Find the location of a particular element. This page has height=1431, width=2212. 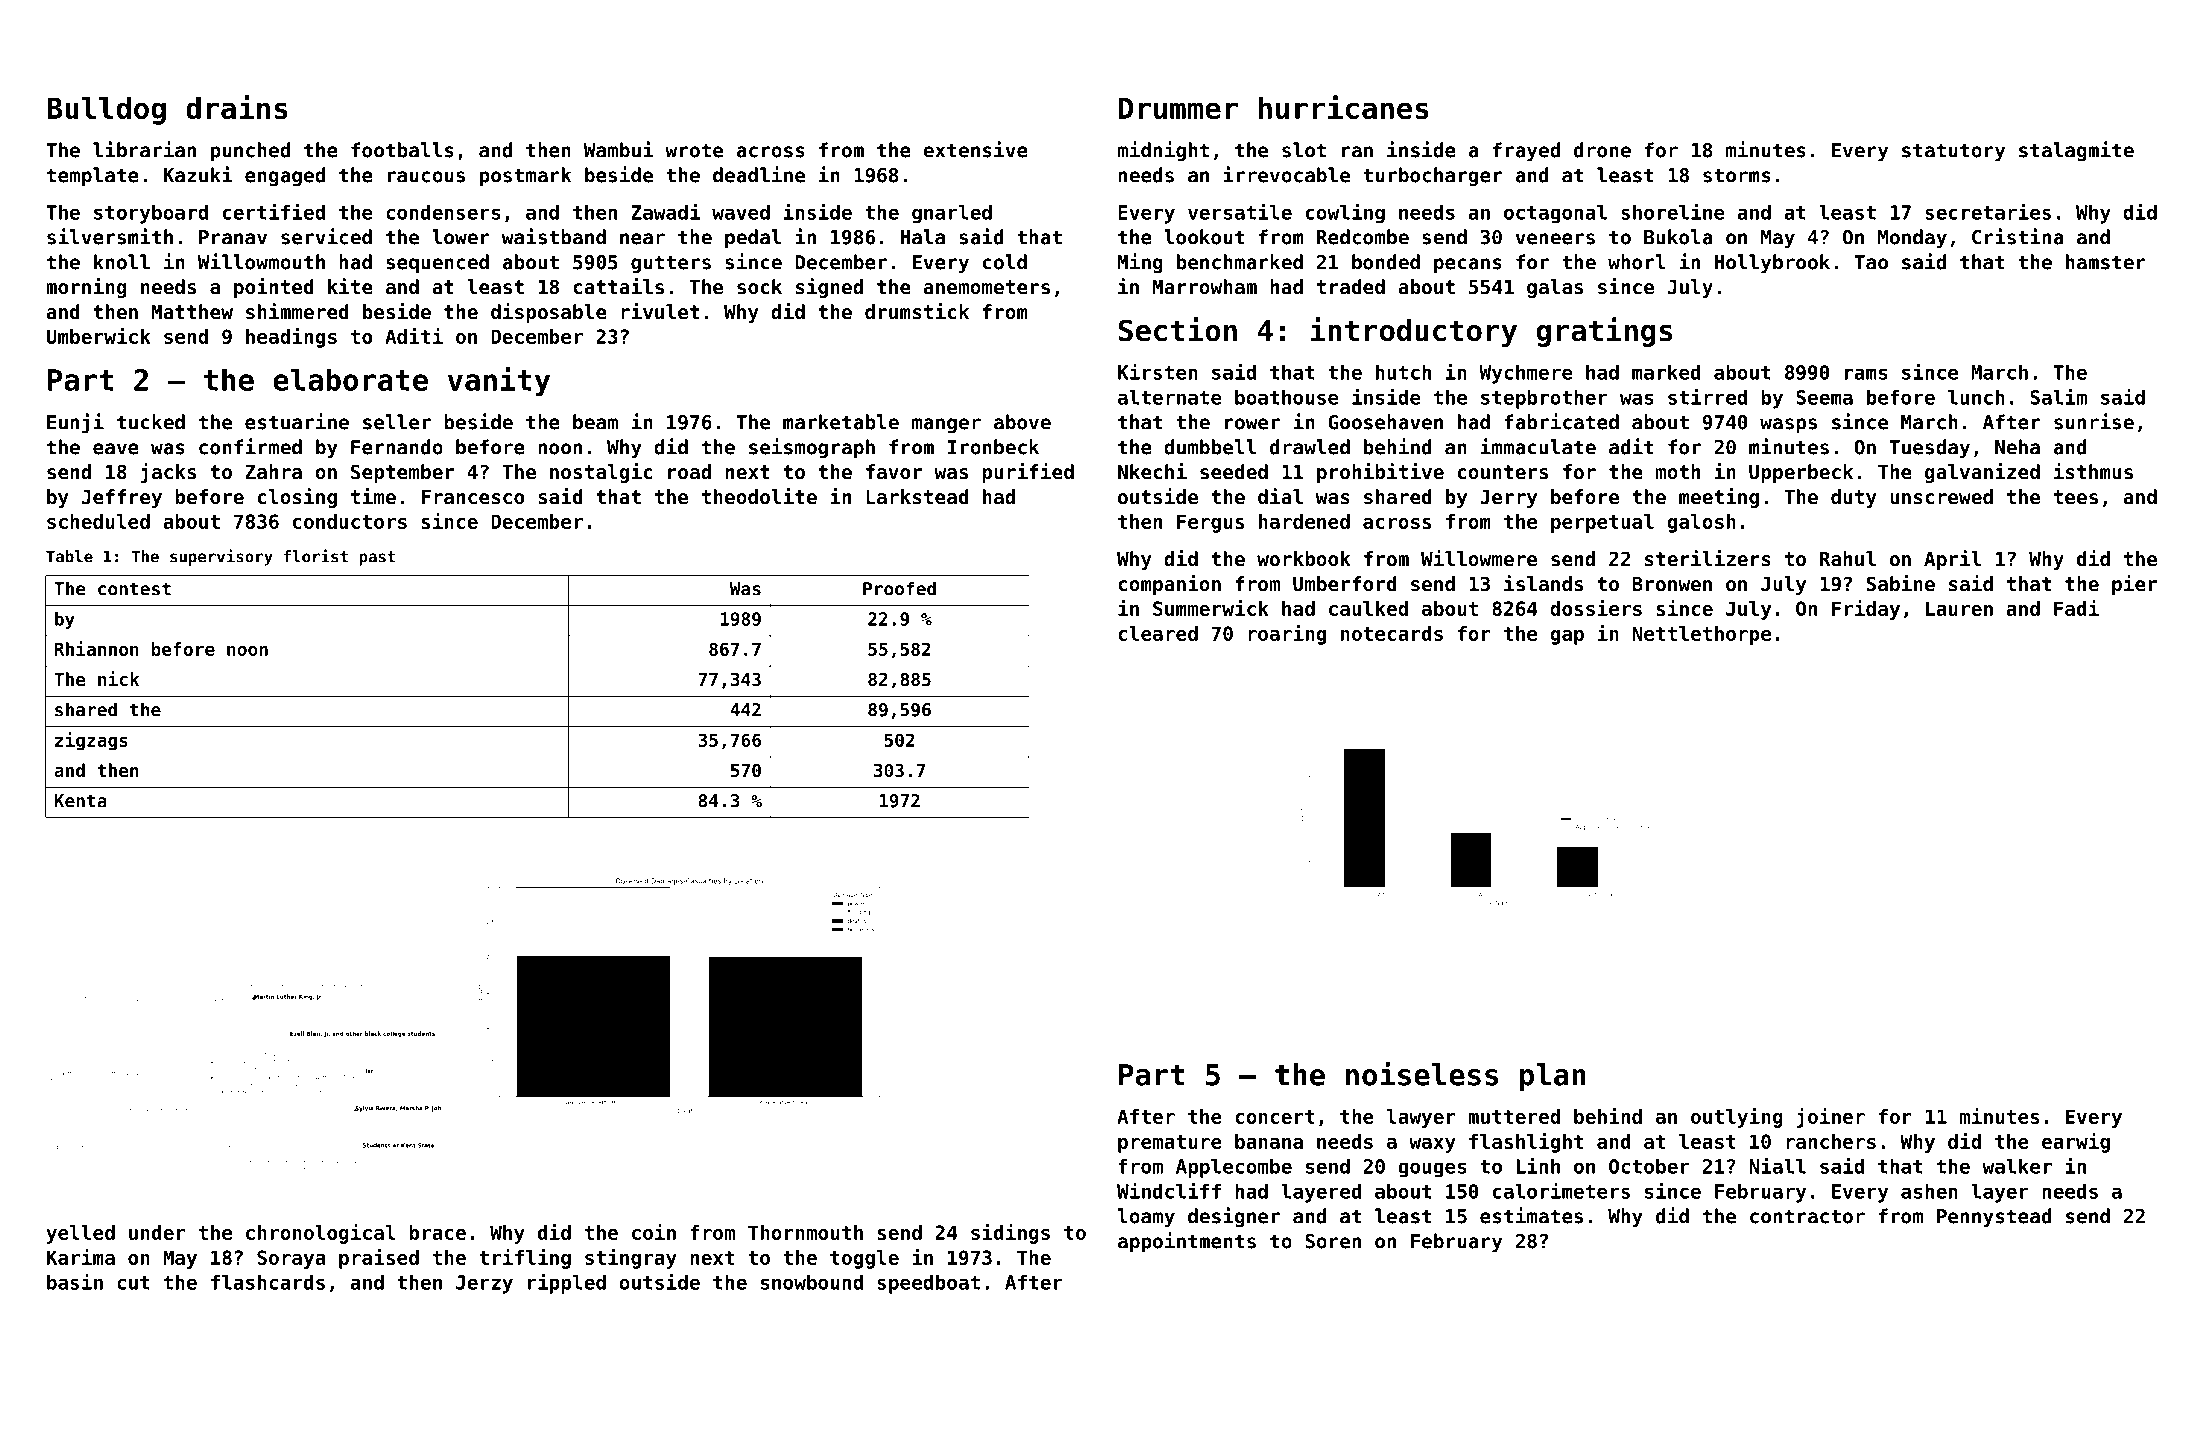

joiner is located at coordinates (1830, 1118).
